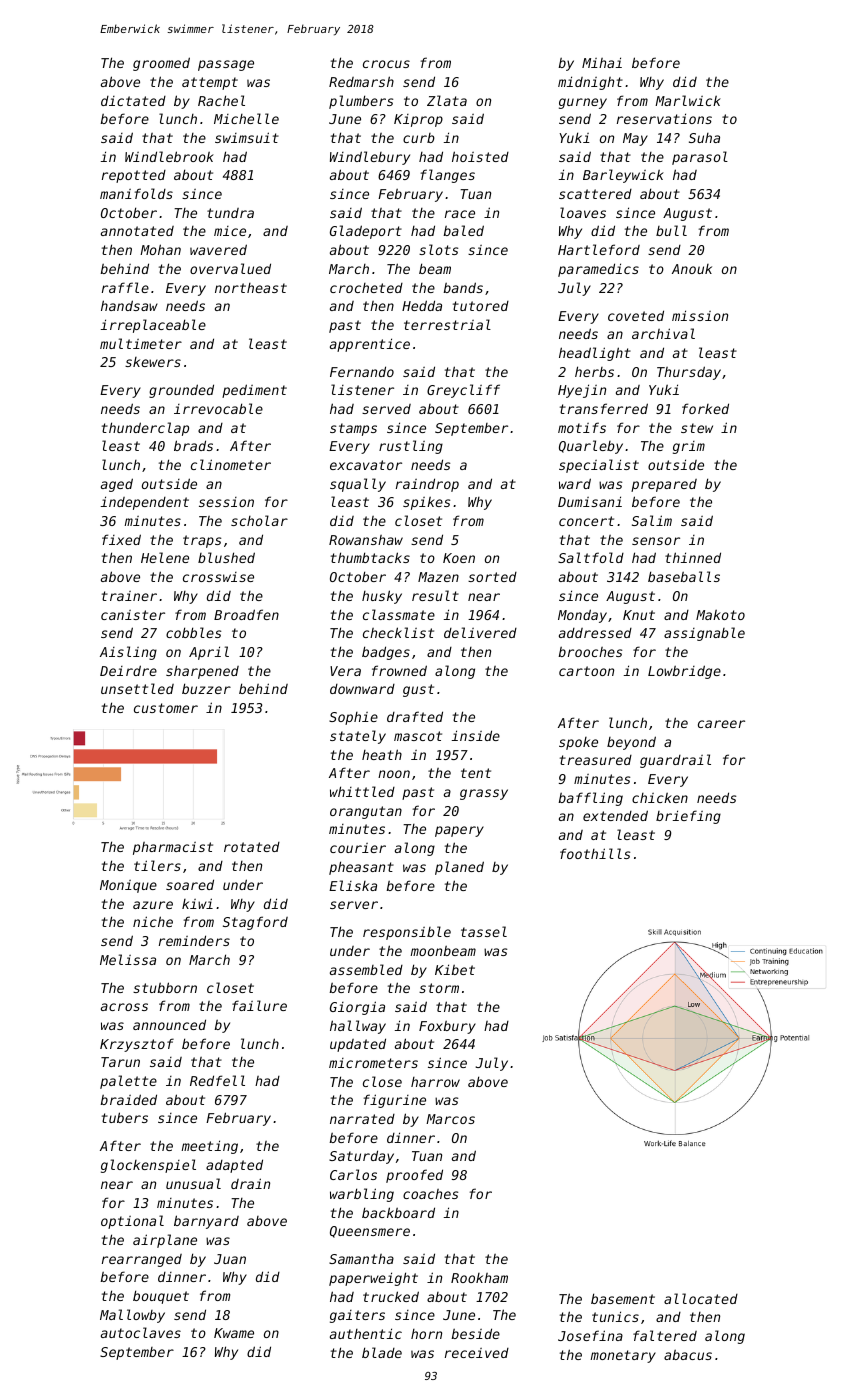  What do you see at coordinates (361, 868) in the image?
I see `pheasant` at bounding box center [361, 868].
